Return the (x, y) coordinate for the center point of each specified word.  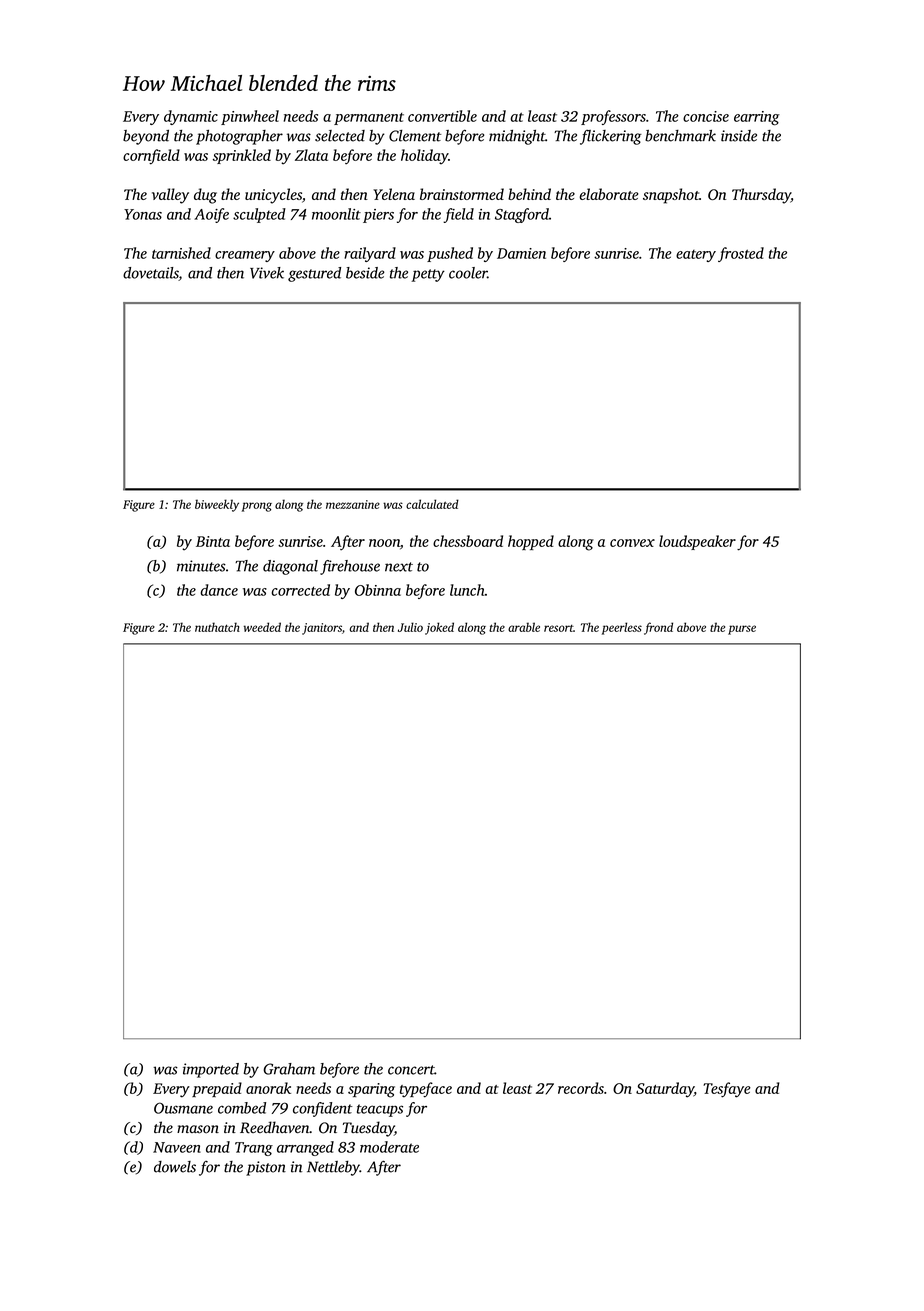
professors (613, 117)
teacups (380, 1110)
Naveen (177, 1147)
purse (742, 630)
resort (558, 628)
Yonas (143, 214)
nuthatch (217, 627)
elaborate (608, 194)
